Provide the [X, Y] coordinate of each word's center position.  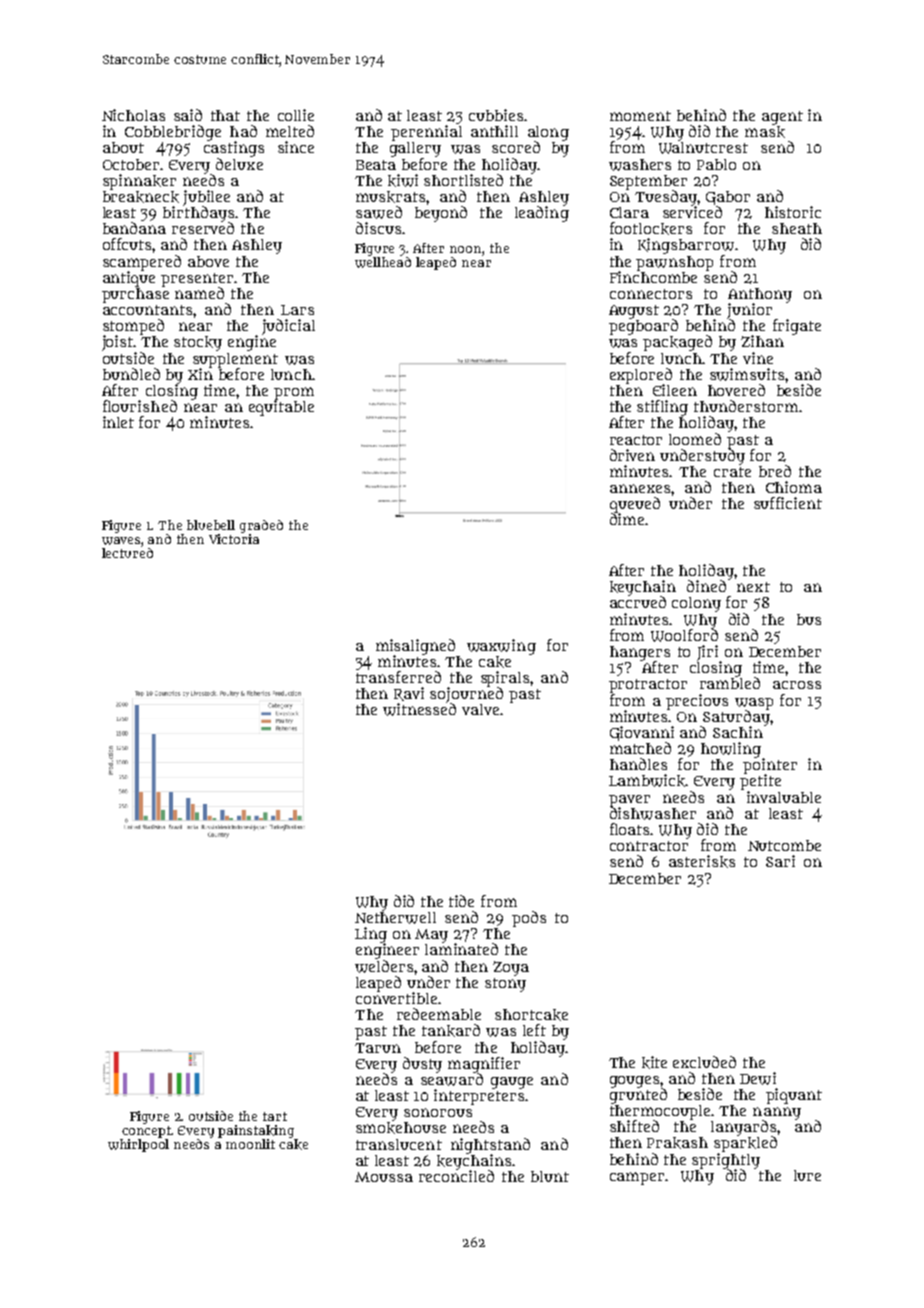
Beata [376, 165]
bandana [134, 228]
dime [627, 519]
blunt [550, 1176]
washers [640, 165]
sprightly [726, 1161]
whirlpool [138, 1145]
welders [384, 966]
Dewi [758, 1078]
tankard [451, 1030]
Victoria [234, 539]
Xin [200, 374]
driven [632, 455]
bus [809, 619]
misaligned [415, 647]
